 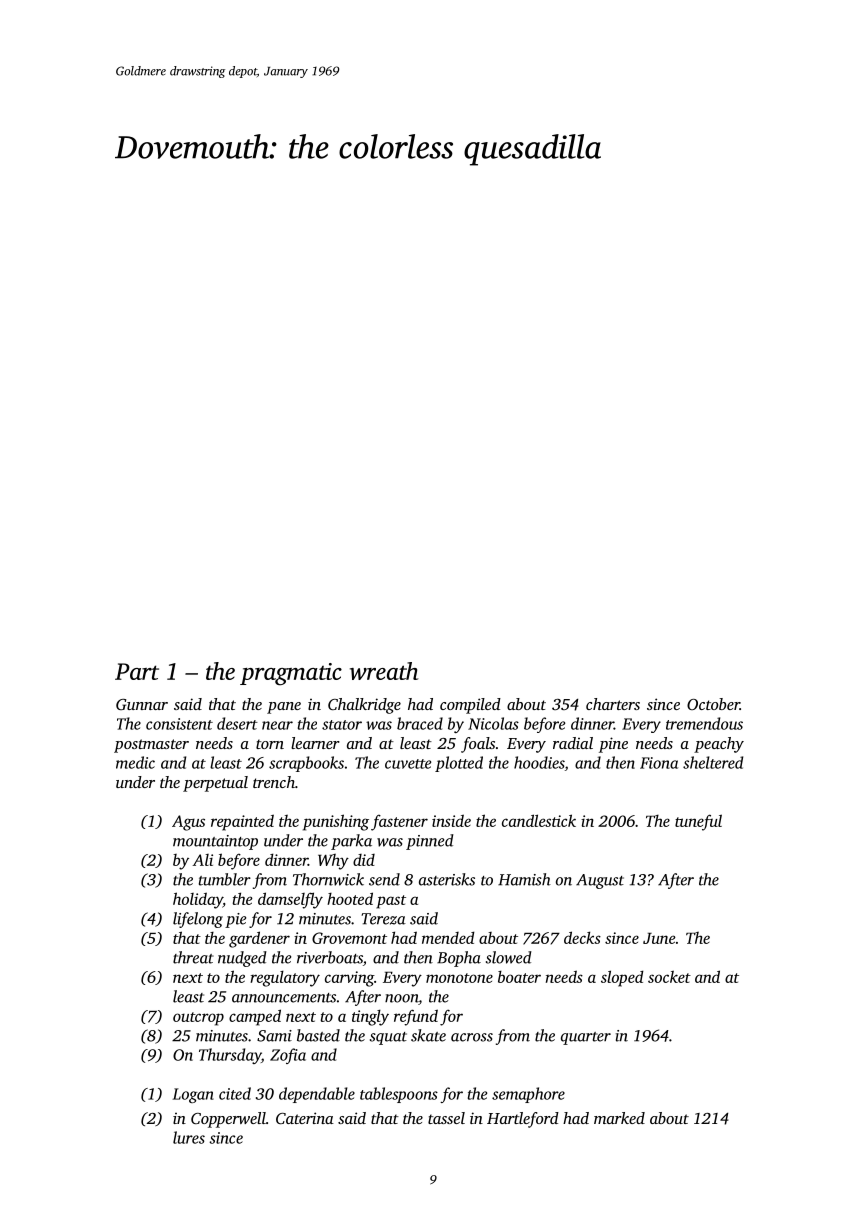 What do you see at coordinates (189, 1137) in the image?
I see `lures` at bounding box center [189, 1137].
